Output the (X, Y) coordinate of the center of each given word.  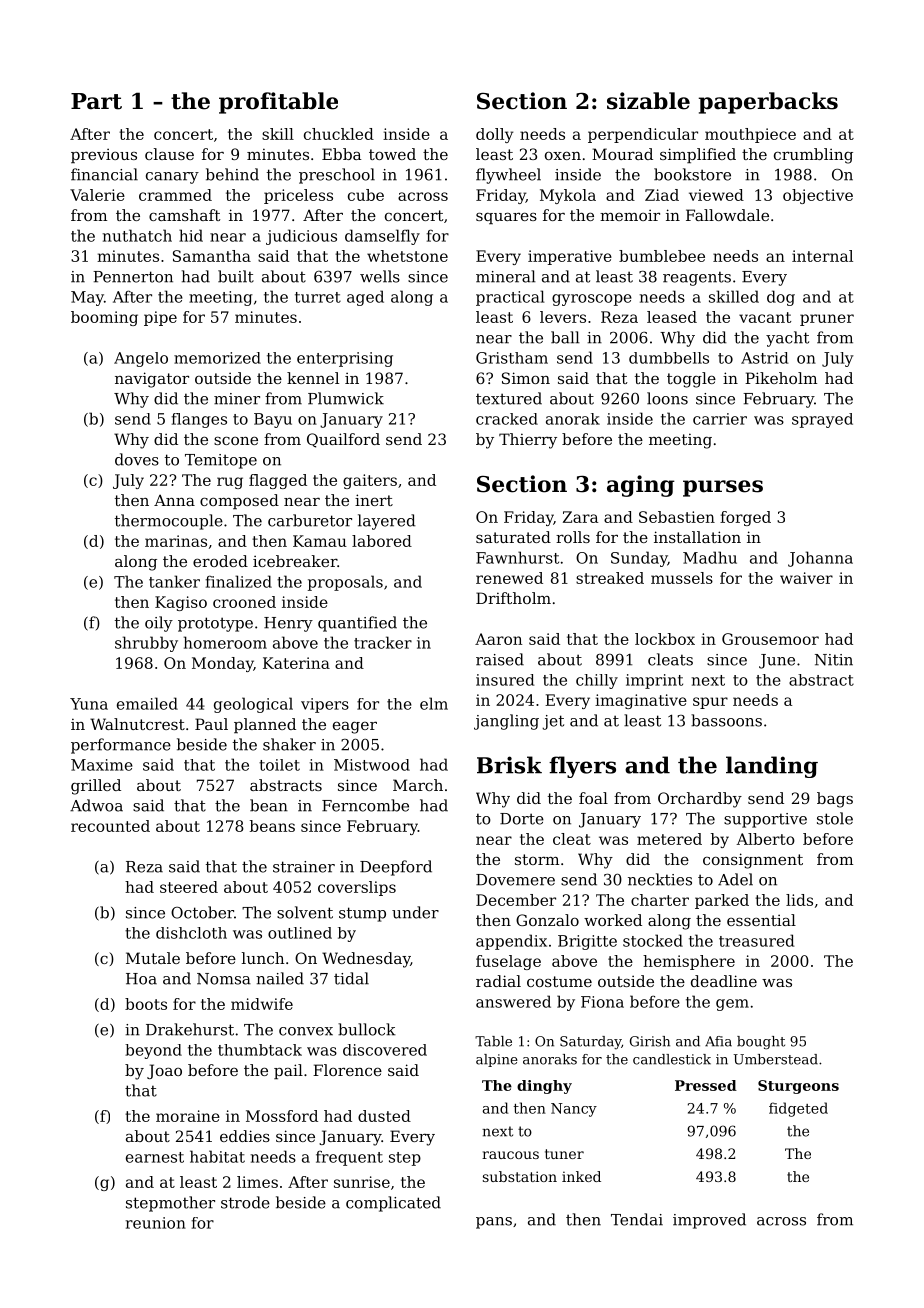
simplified (698, 155)
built (236, 276)
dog (781, 298)
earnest (155, 1157)
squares (506, 218)
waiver (806, 578)
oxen (563, 155)
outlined (300, 933)
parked (722, 901)
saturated (513, 537)
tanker (174, 581)
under (415, 912)
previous (104, 155)
